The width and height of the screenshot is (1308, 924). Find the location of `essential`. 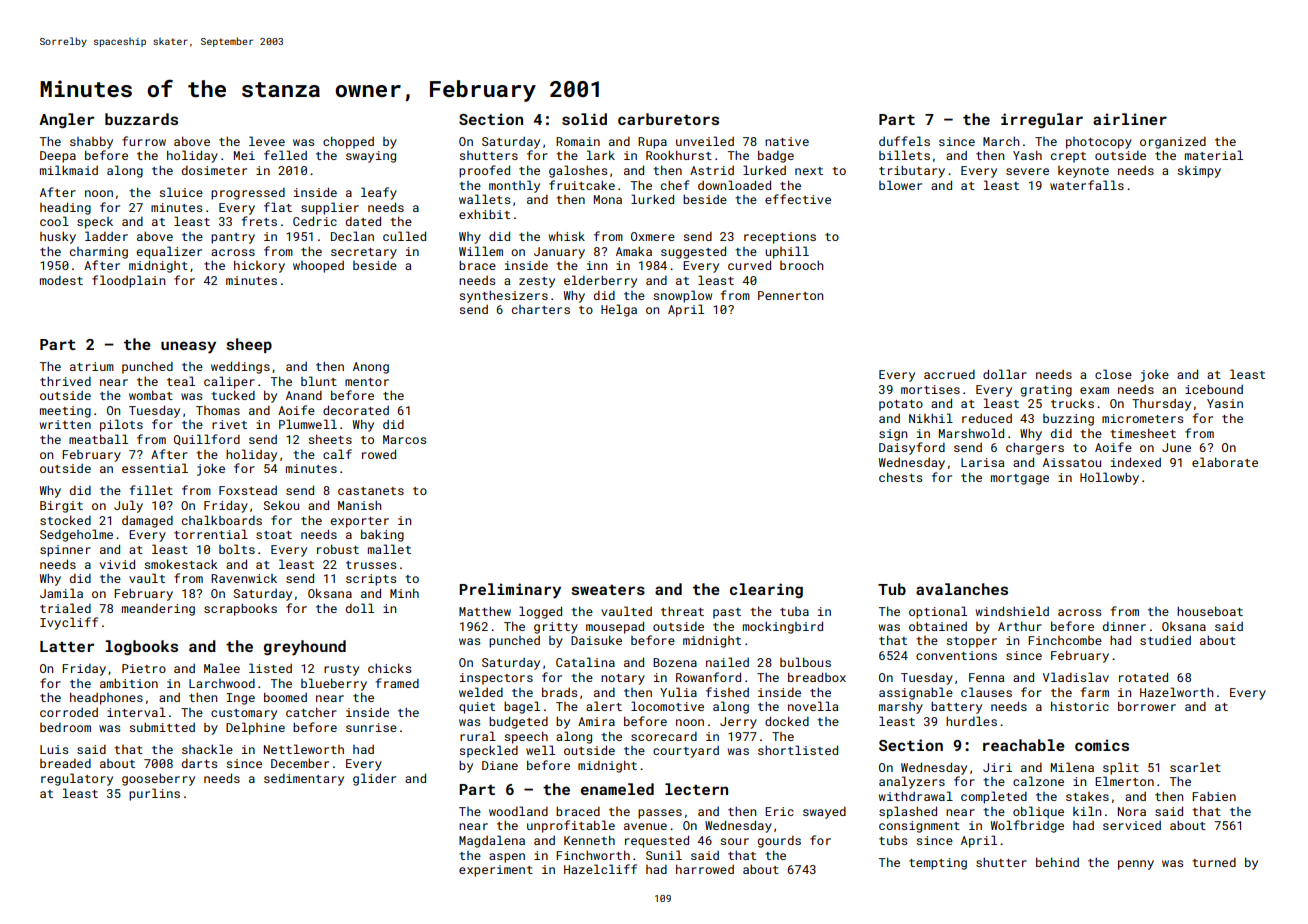

essential is located at coordinates (155, 468).
